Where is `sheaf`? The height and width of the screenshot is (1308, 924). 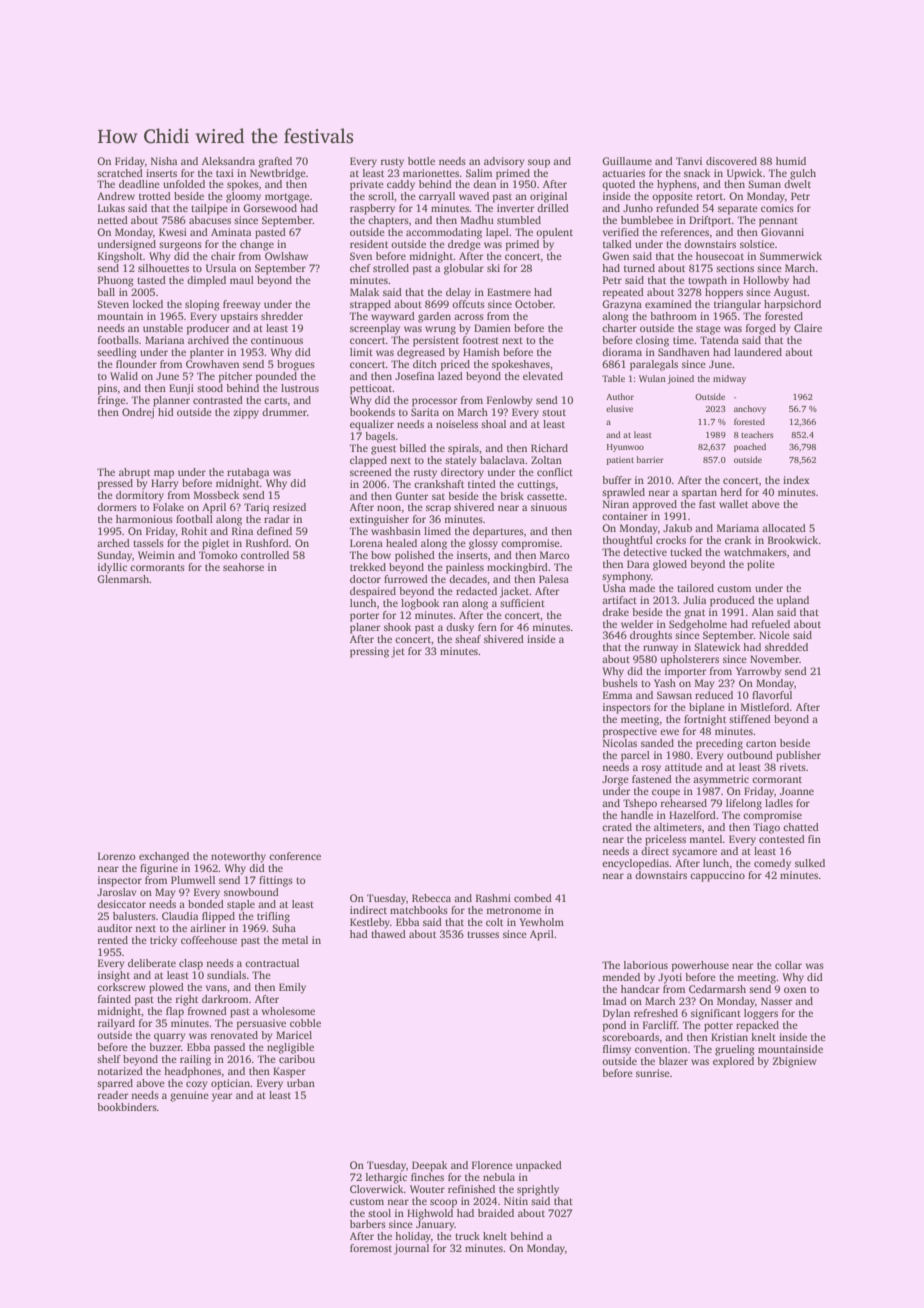 sheaf is located at coordinates (468, 639).
